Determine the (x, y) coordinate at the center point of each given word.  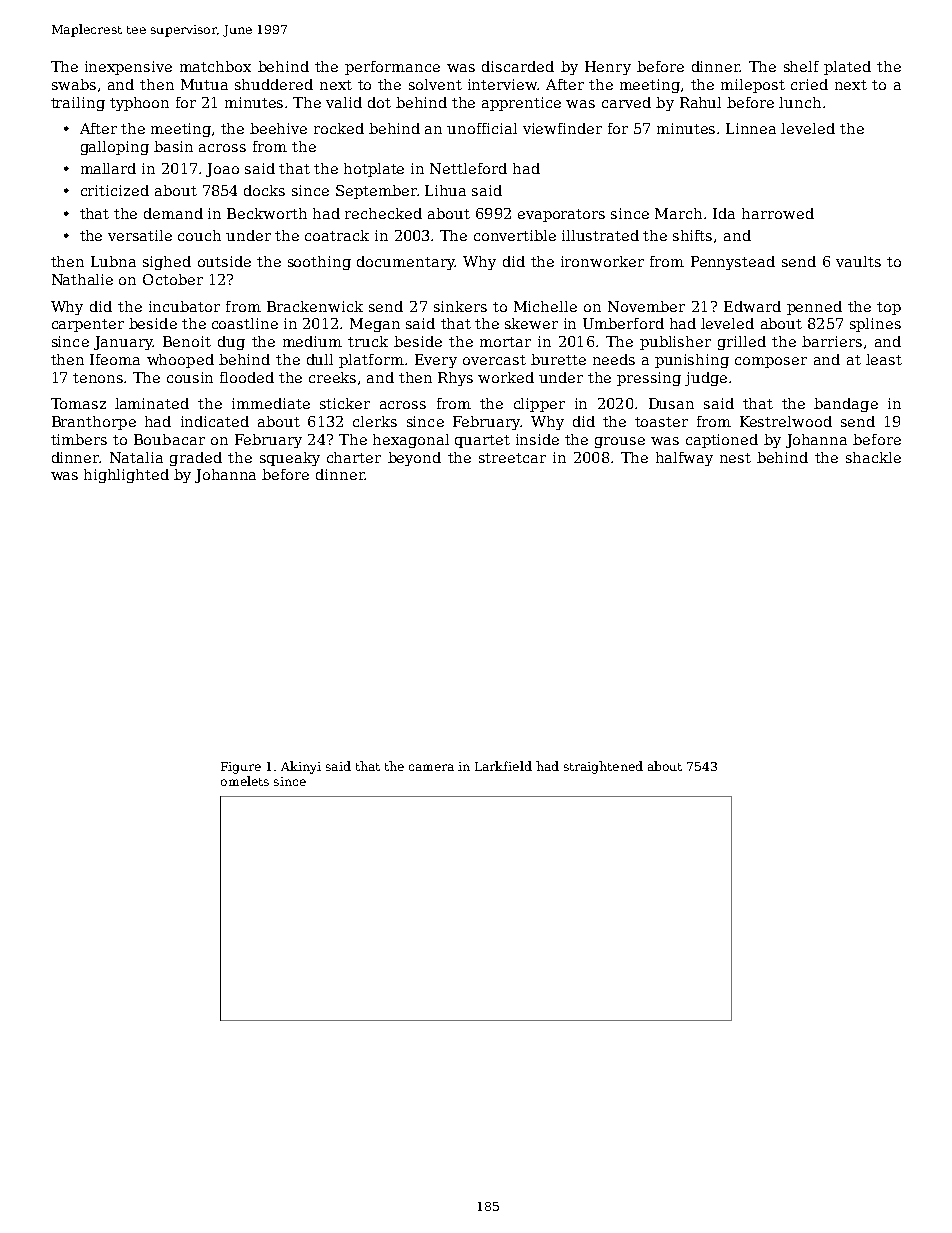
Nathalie (82, 279)
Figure (241, 768)
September (376, 192)
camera (431, 767)
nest (735, 458)
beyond (414, 459)
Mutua (204, 84)
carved (626, 102)
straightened (603, 767)
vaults (858, 261)
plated (847, 68)
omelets (245, 781)
